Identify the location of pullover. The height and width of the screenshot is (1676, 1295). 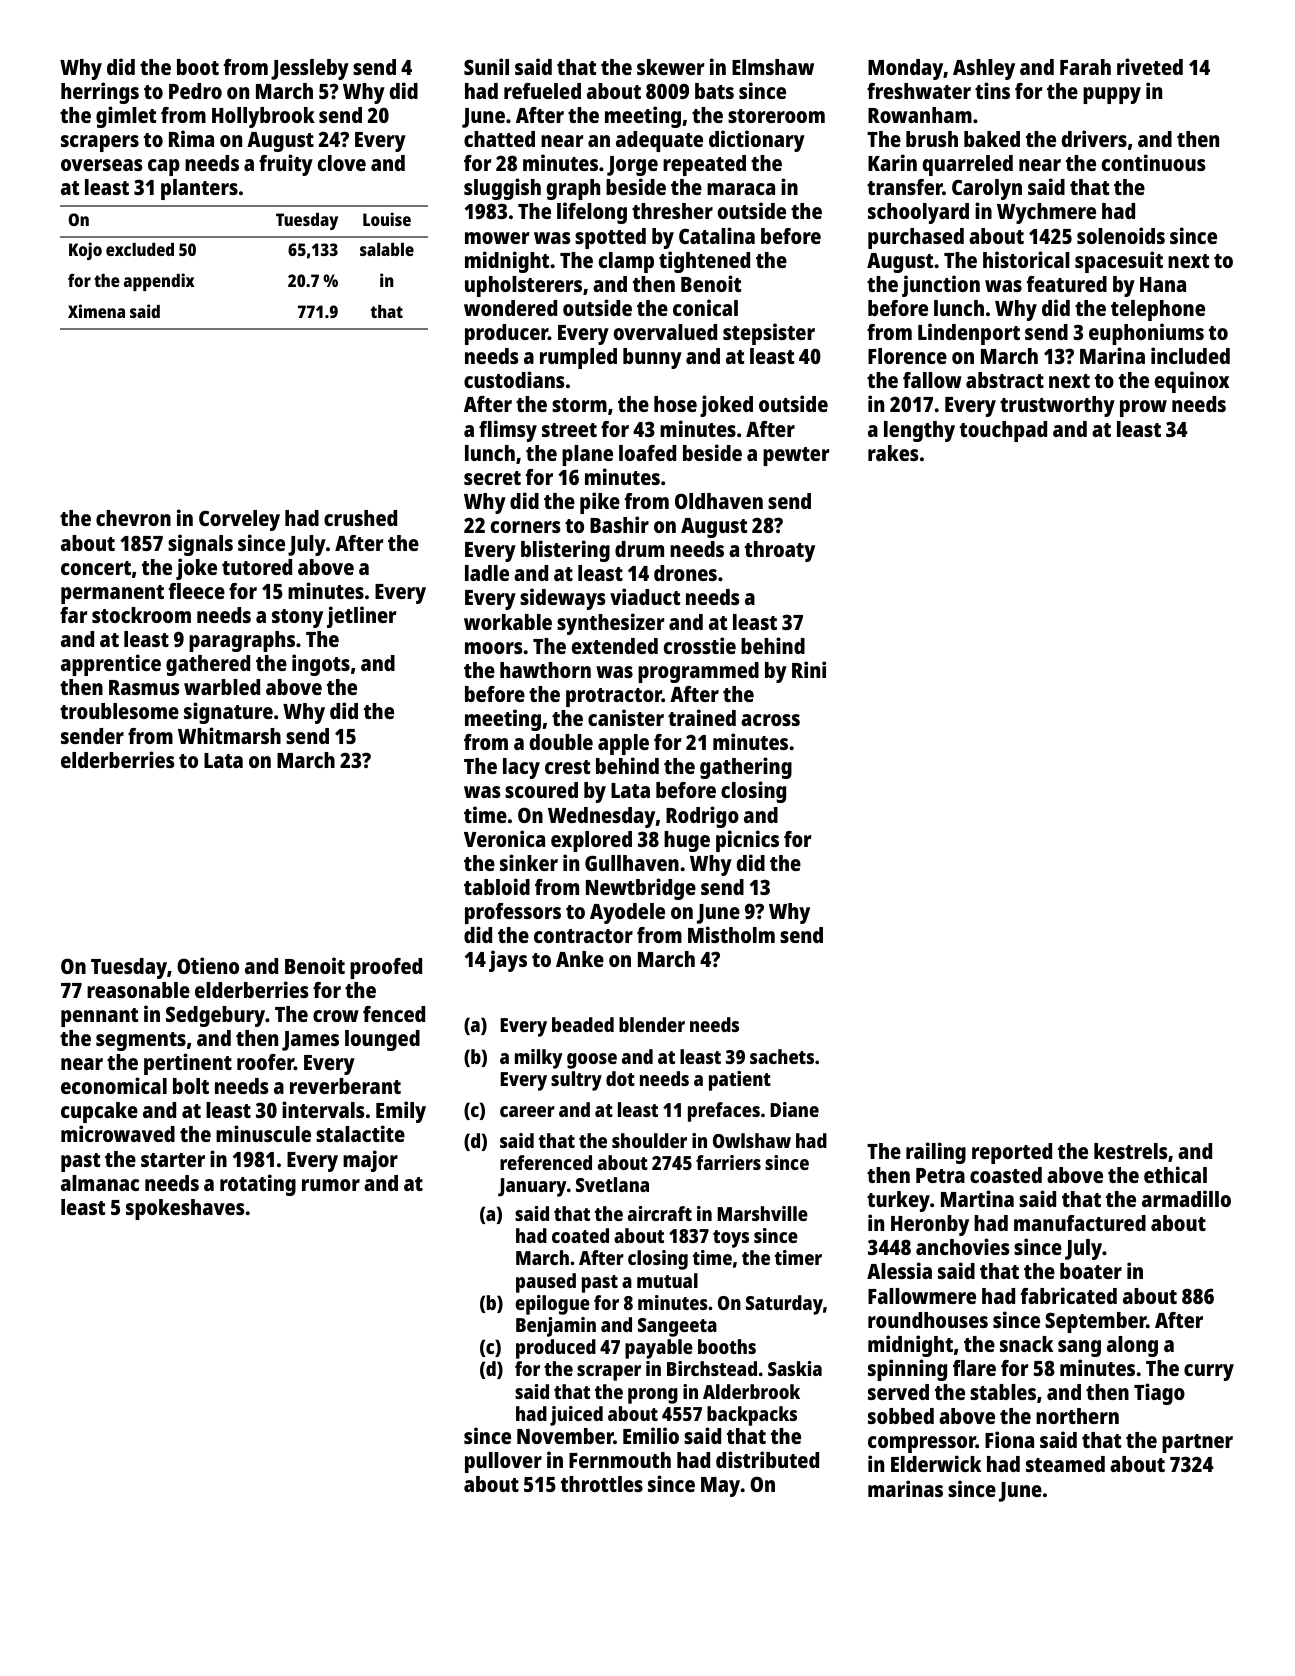
(503, 1462).
